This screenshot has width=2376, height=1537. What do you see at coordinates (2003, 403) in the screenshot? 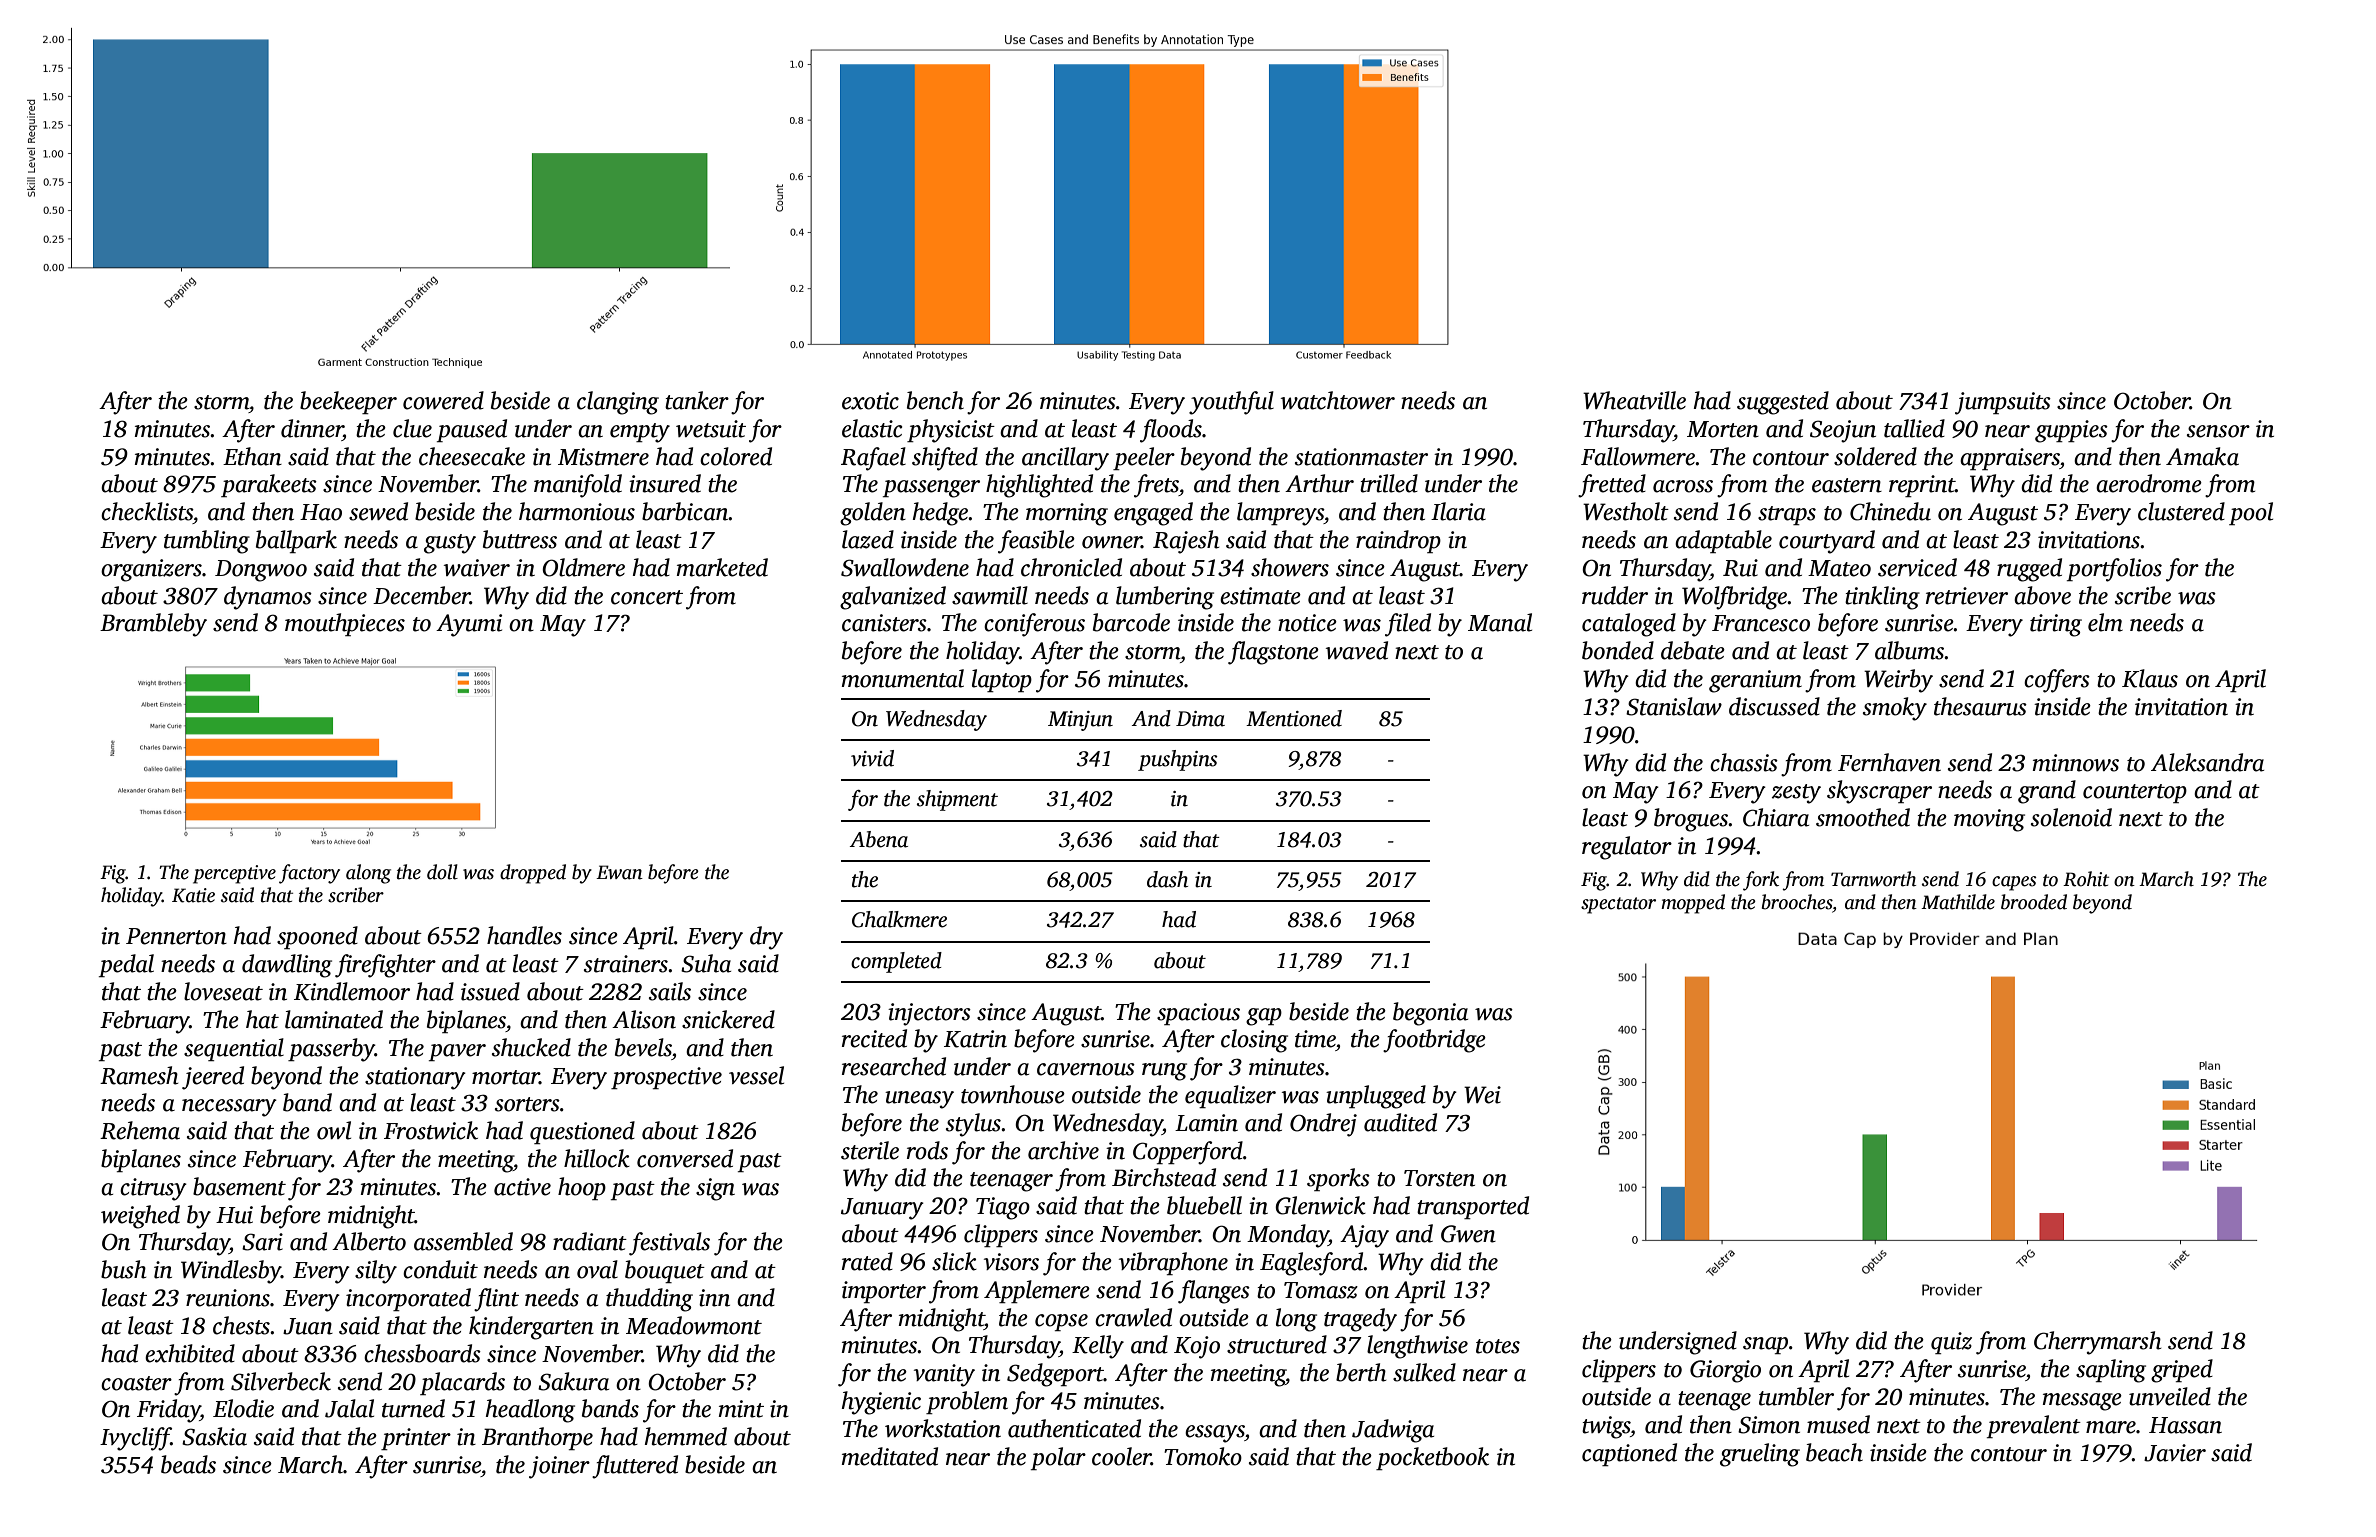
I see `jumpsuits` at bounding box center [2003, 403].
